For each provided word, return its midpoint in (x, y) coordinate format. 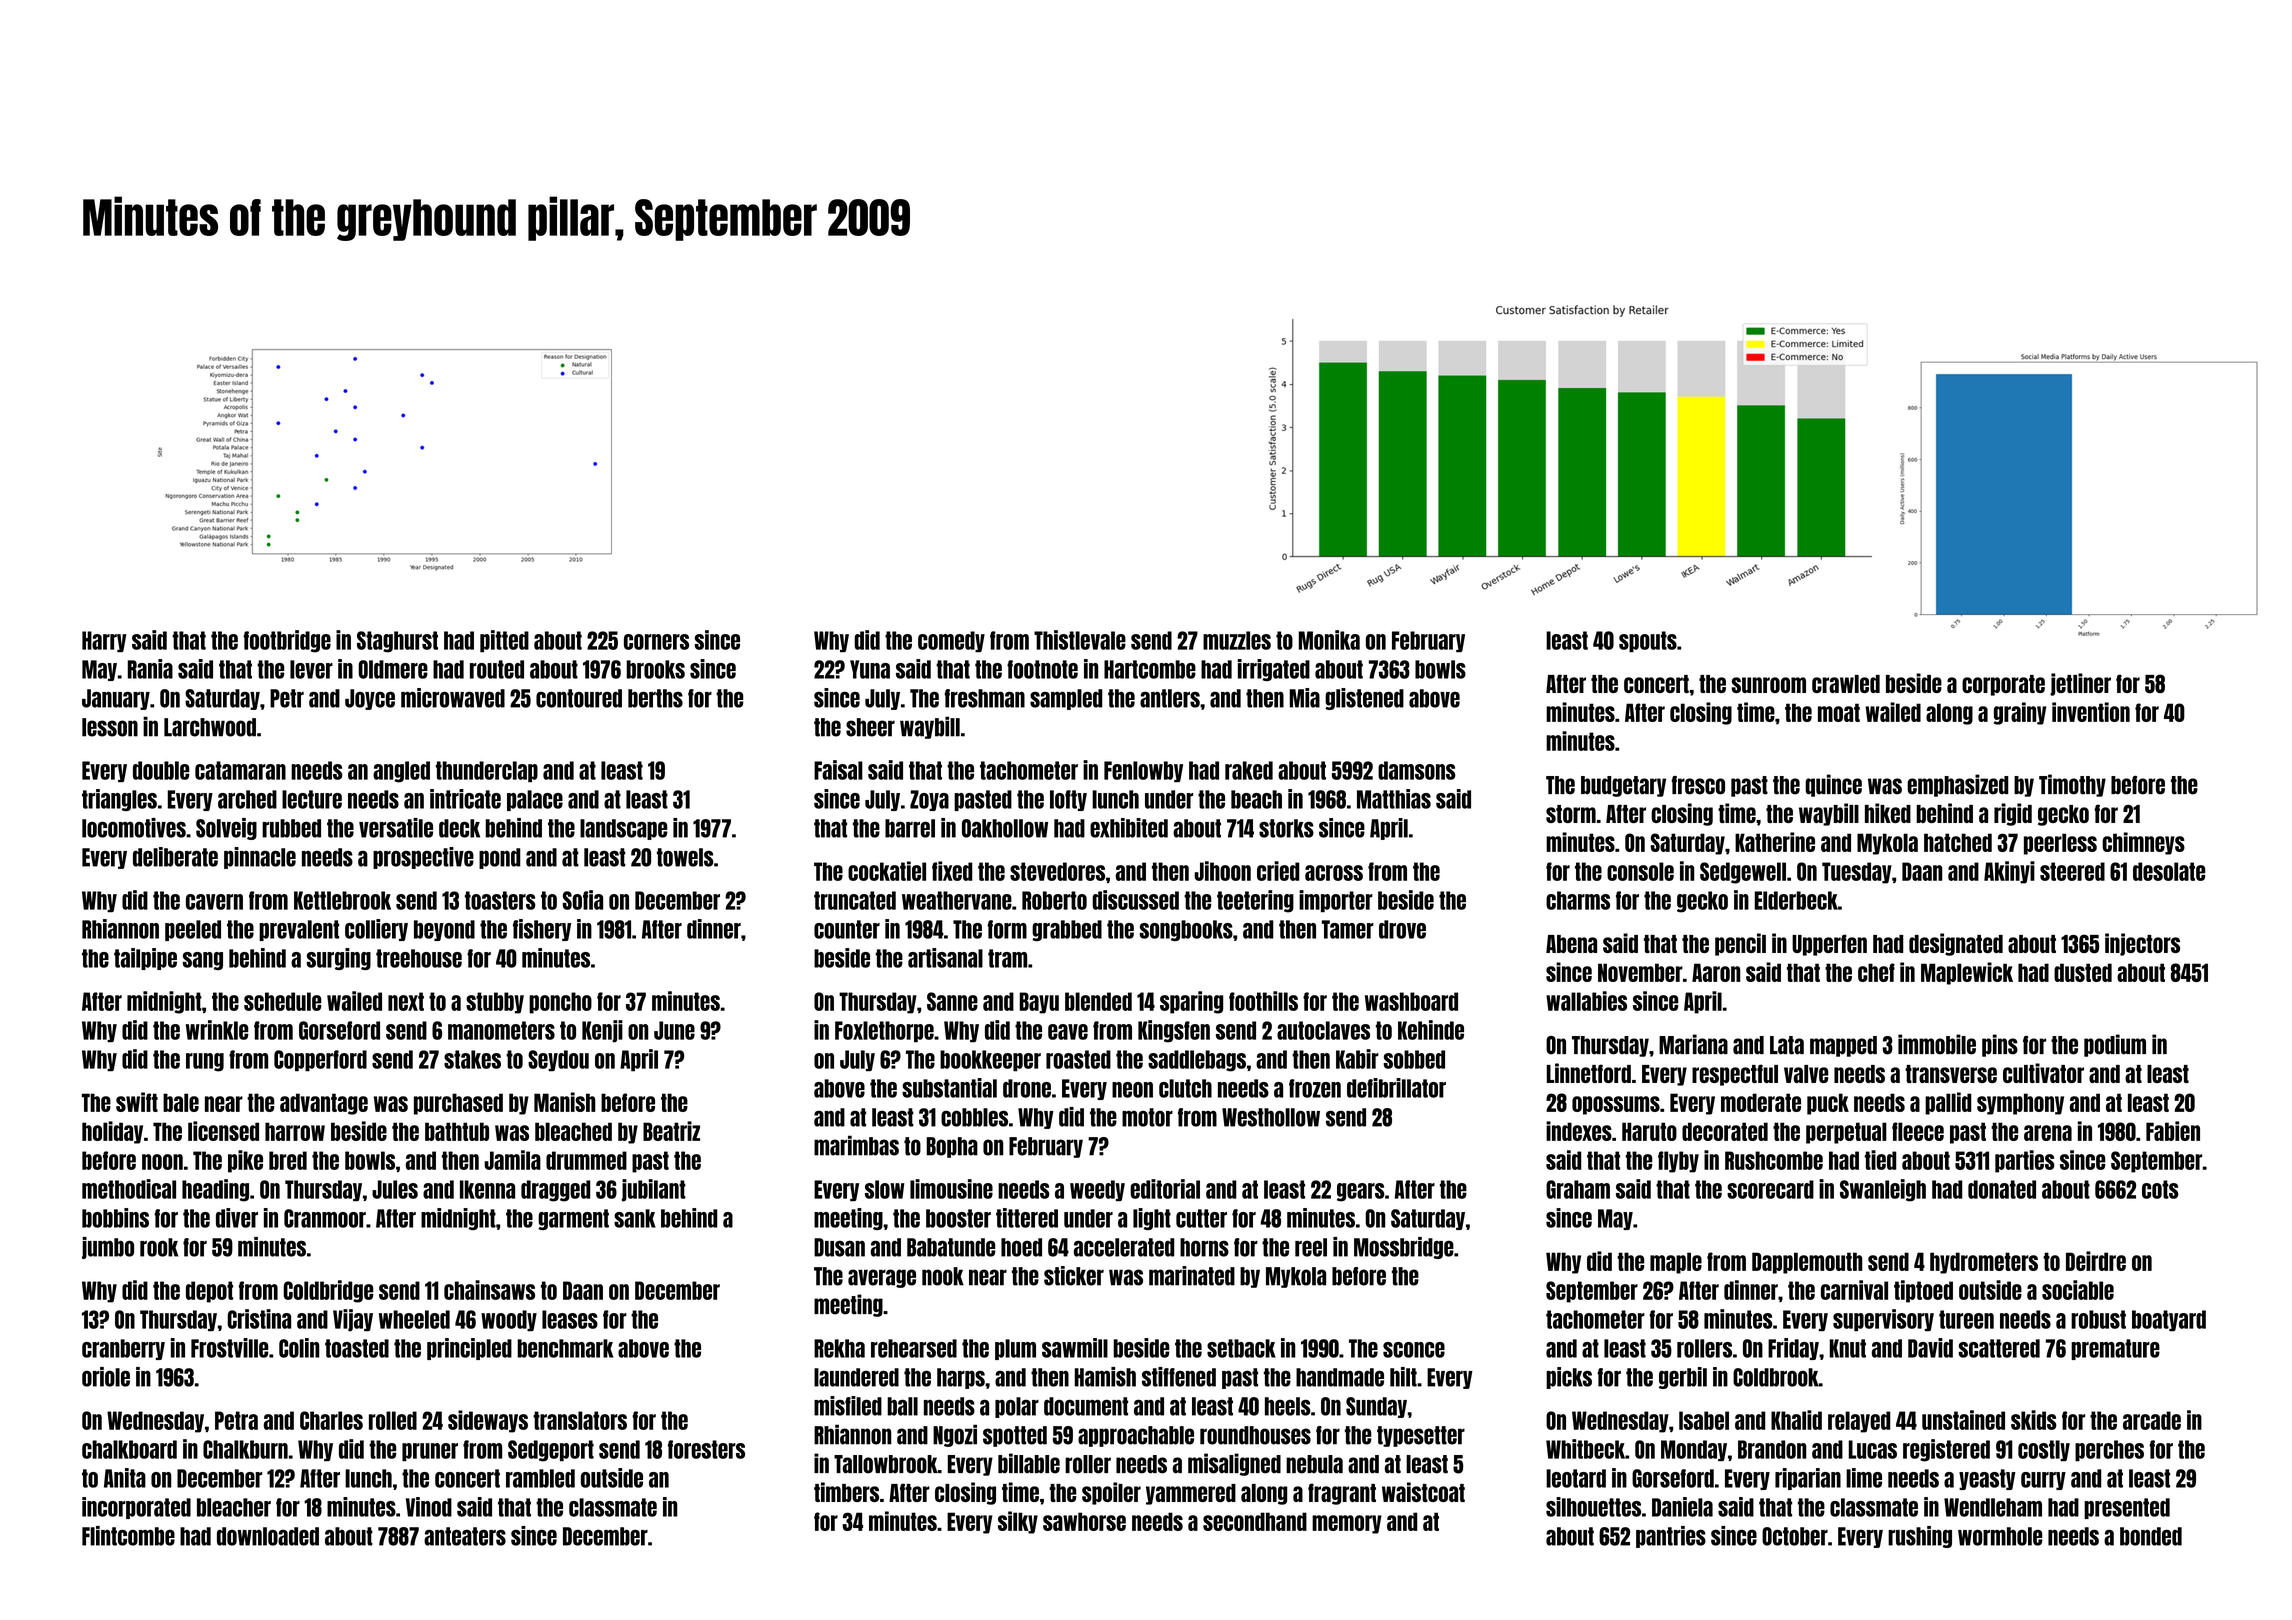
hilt (1403, 1377)
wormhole (2000, 1536)
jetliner (2080, 684)
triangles (119, 800)
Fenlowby (1143, 771)
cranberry (123, 1349)
